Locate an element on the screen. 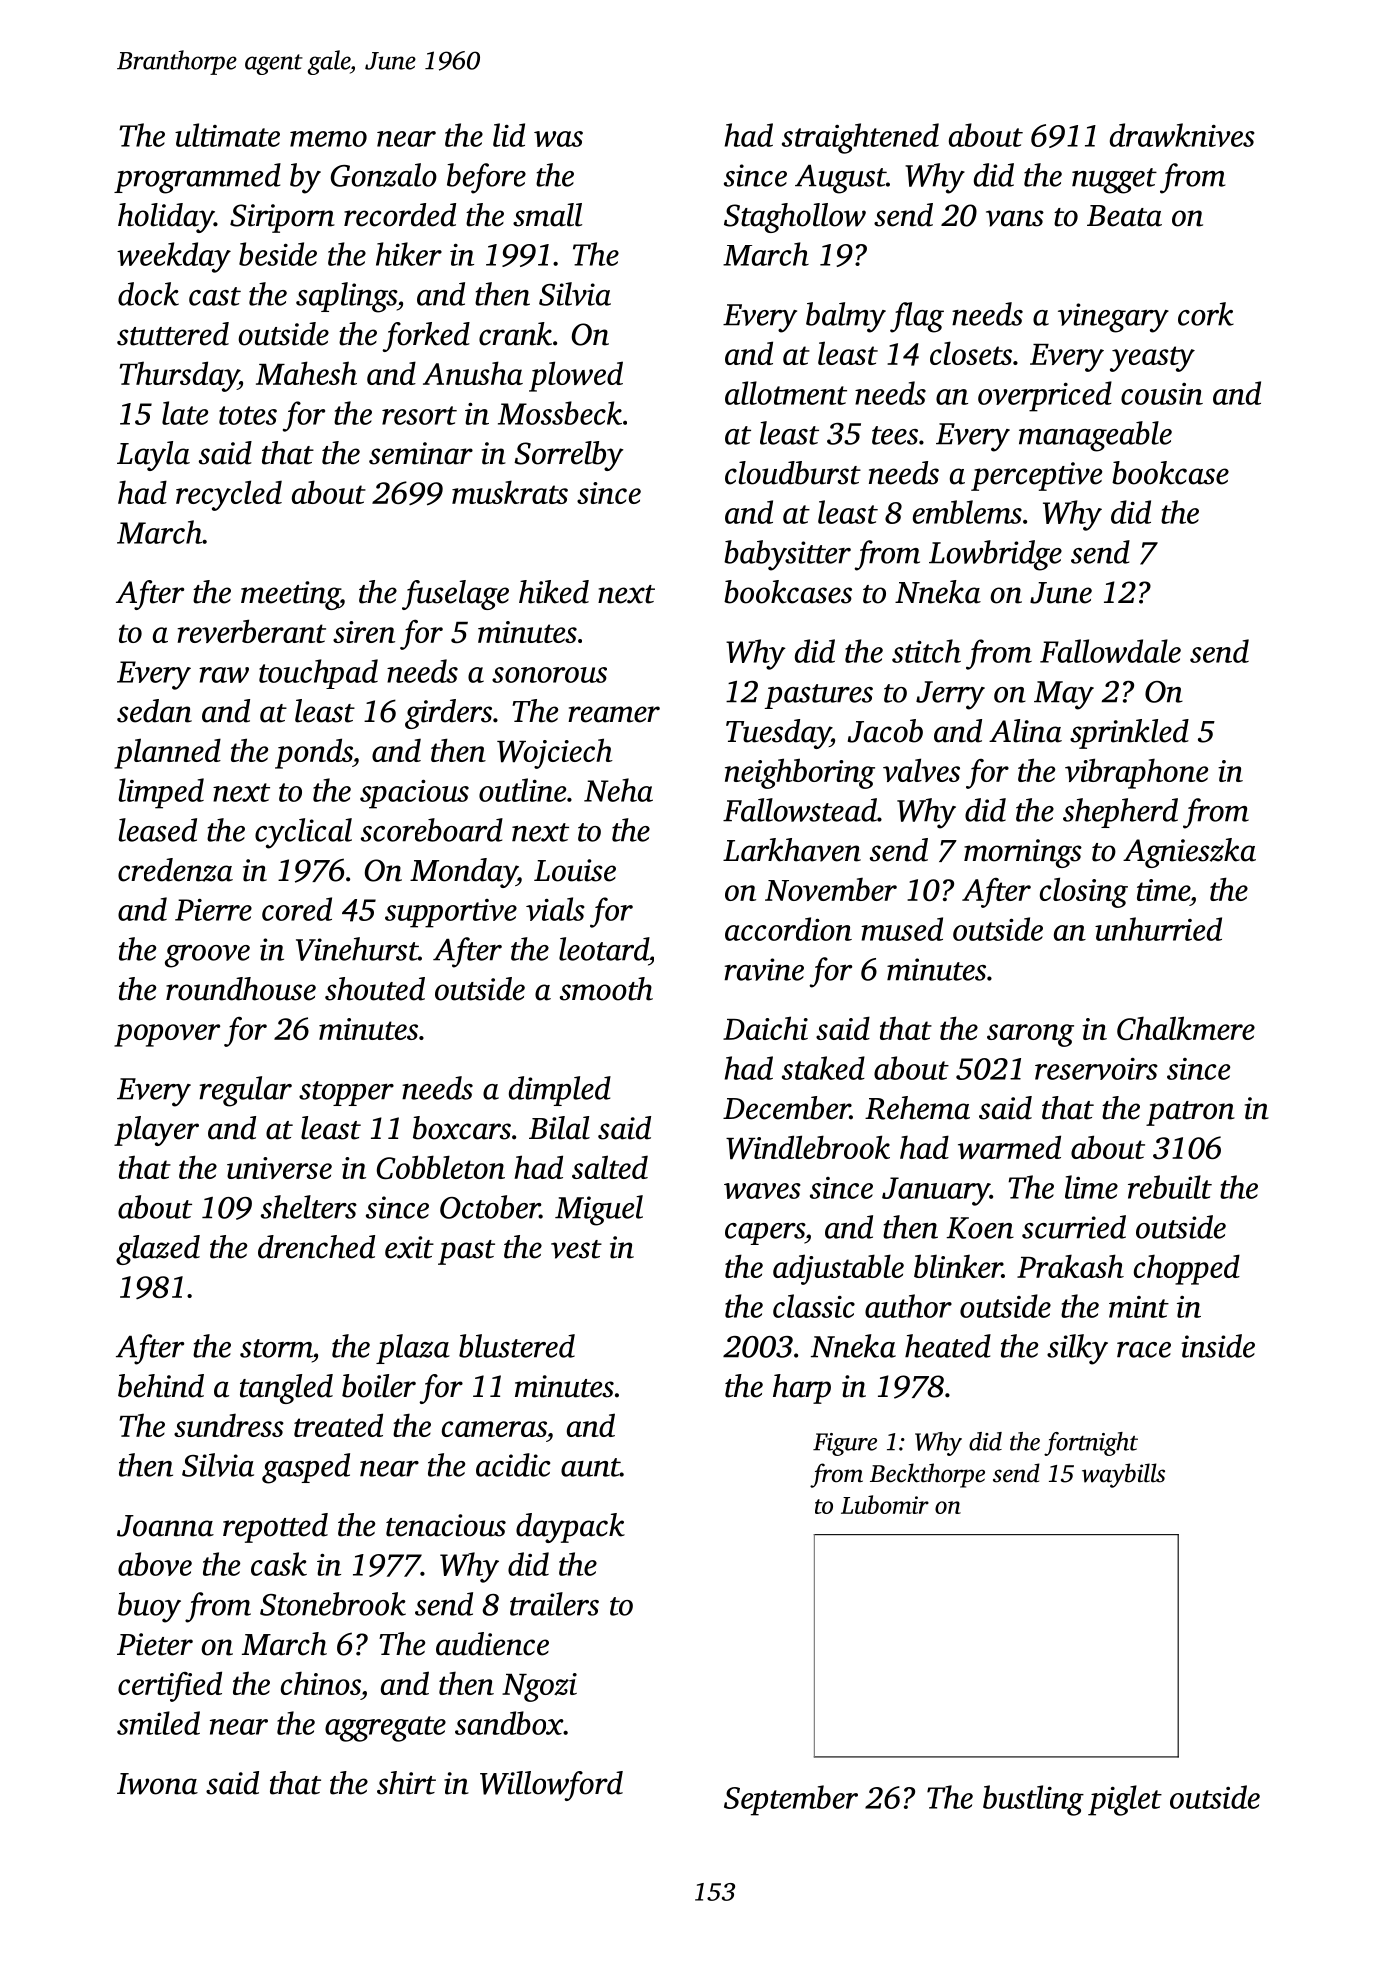 The height and width of the screenshot is (1969, 1386). daypack is located at coordinates (570, 1528).
